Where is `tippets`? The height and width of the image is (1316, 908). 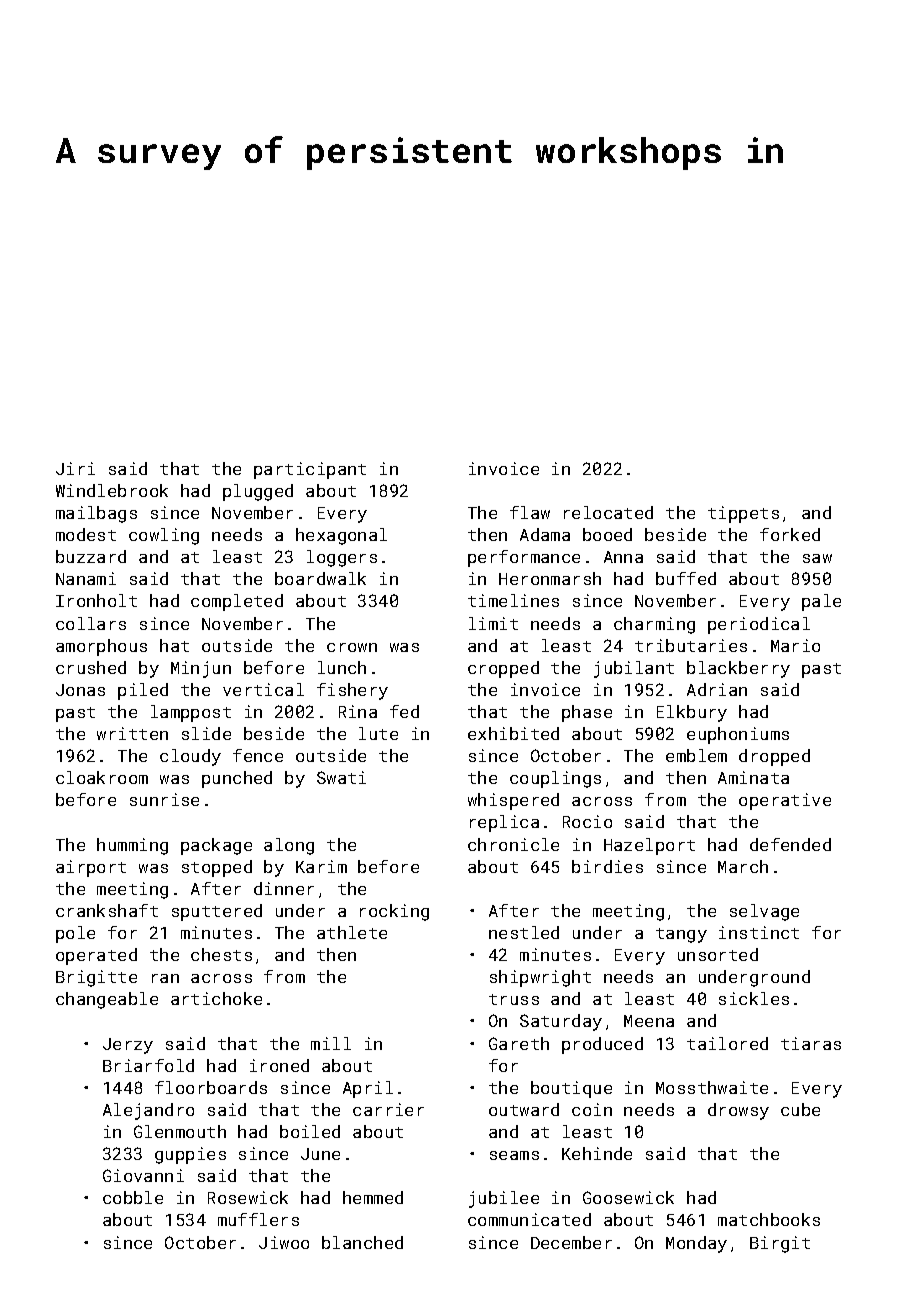 tippets is located at coordinates (743, 514).
